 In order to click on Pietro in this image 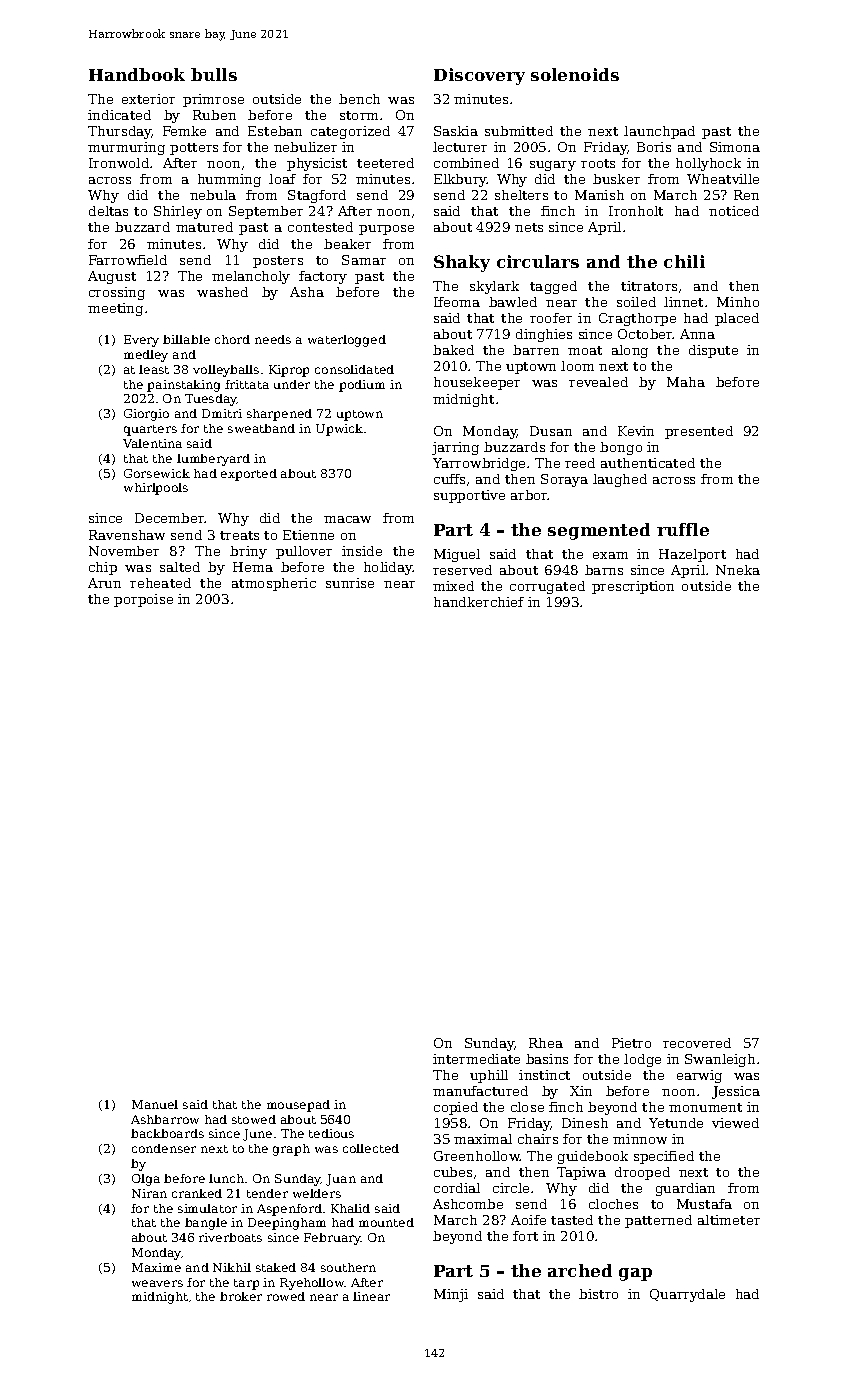, I will do `click(631, 1043)`.
